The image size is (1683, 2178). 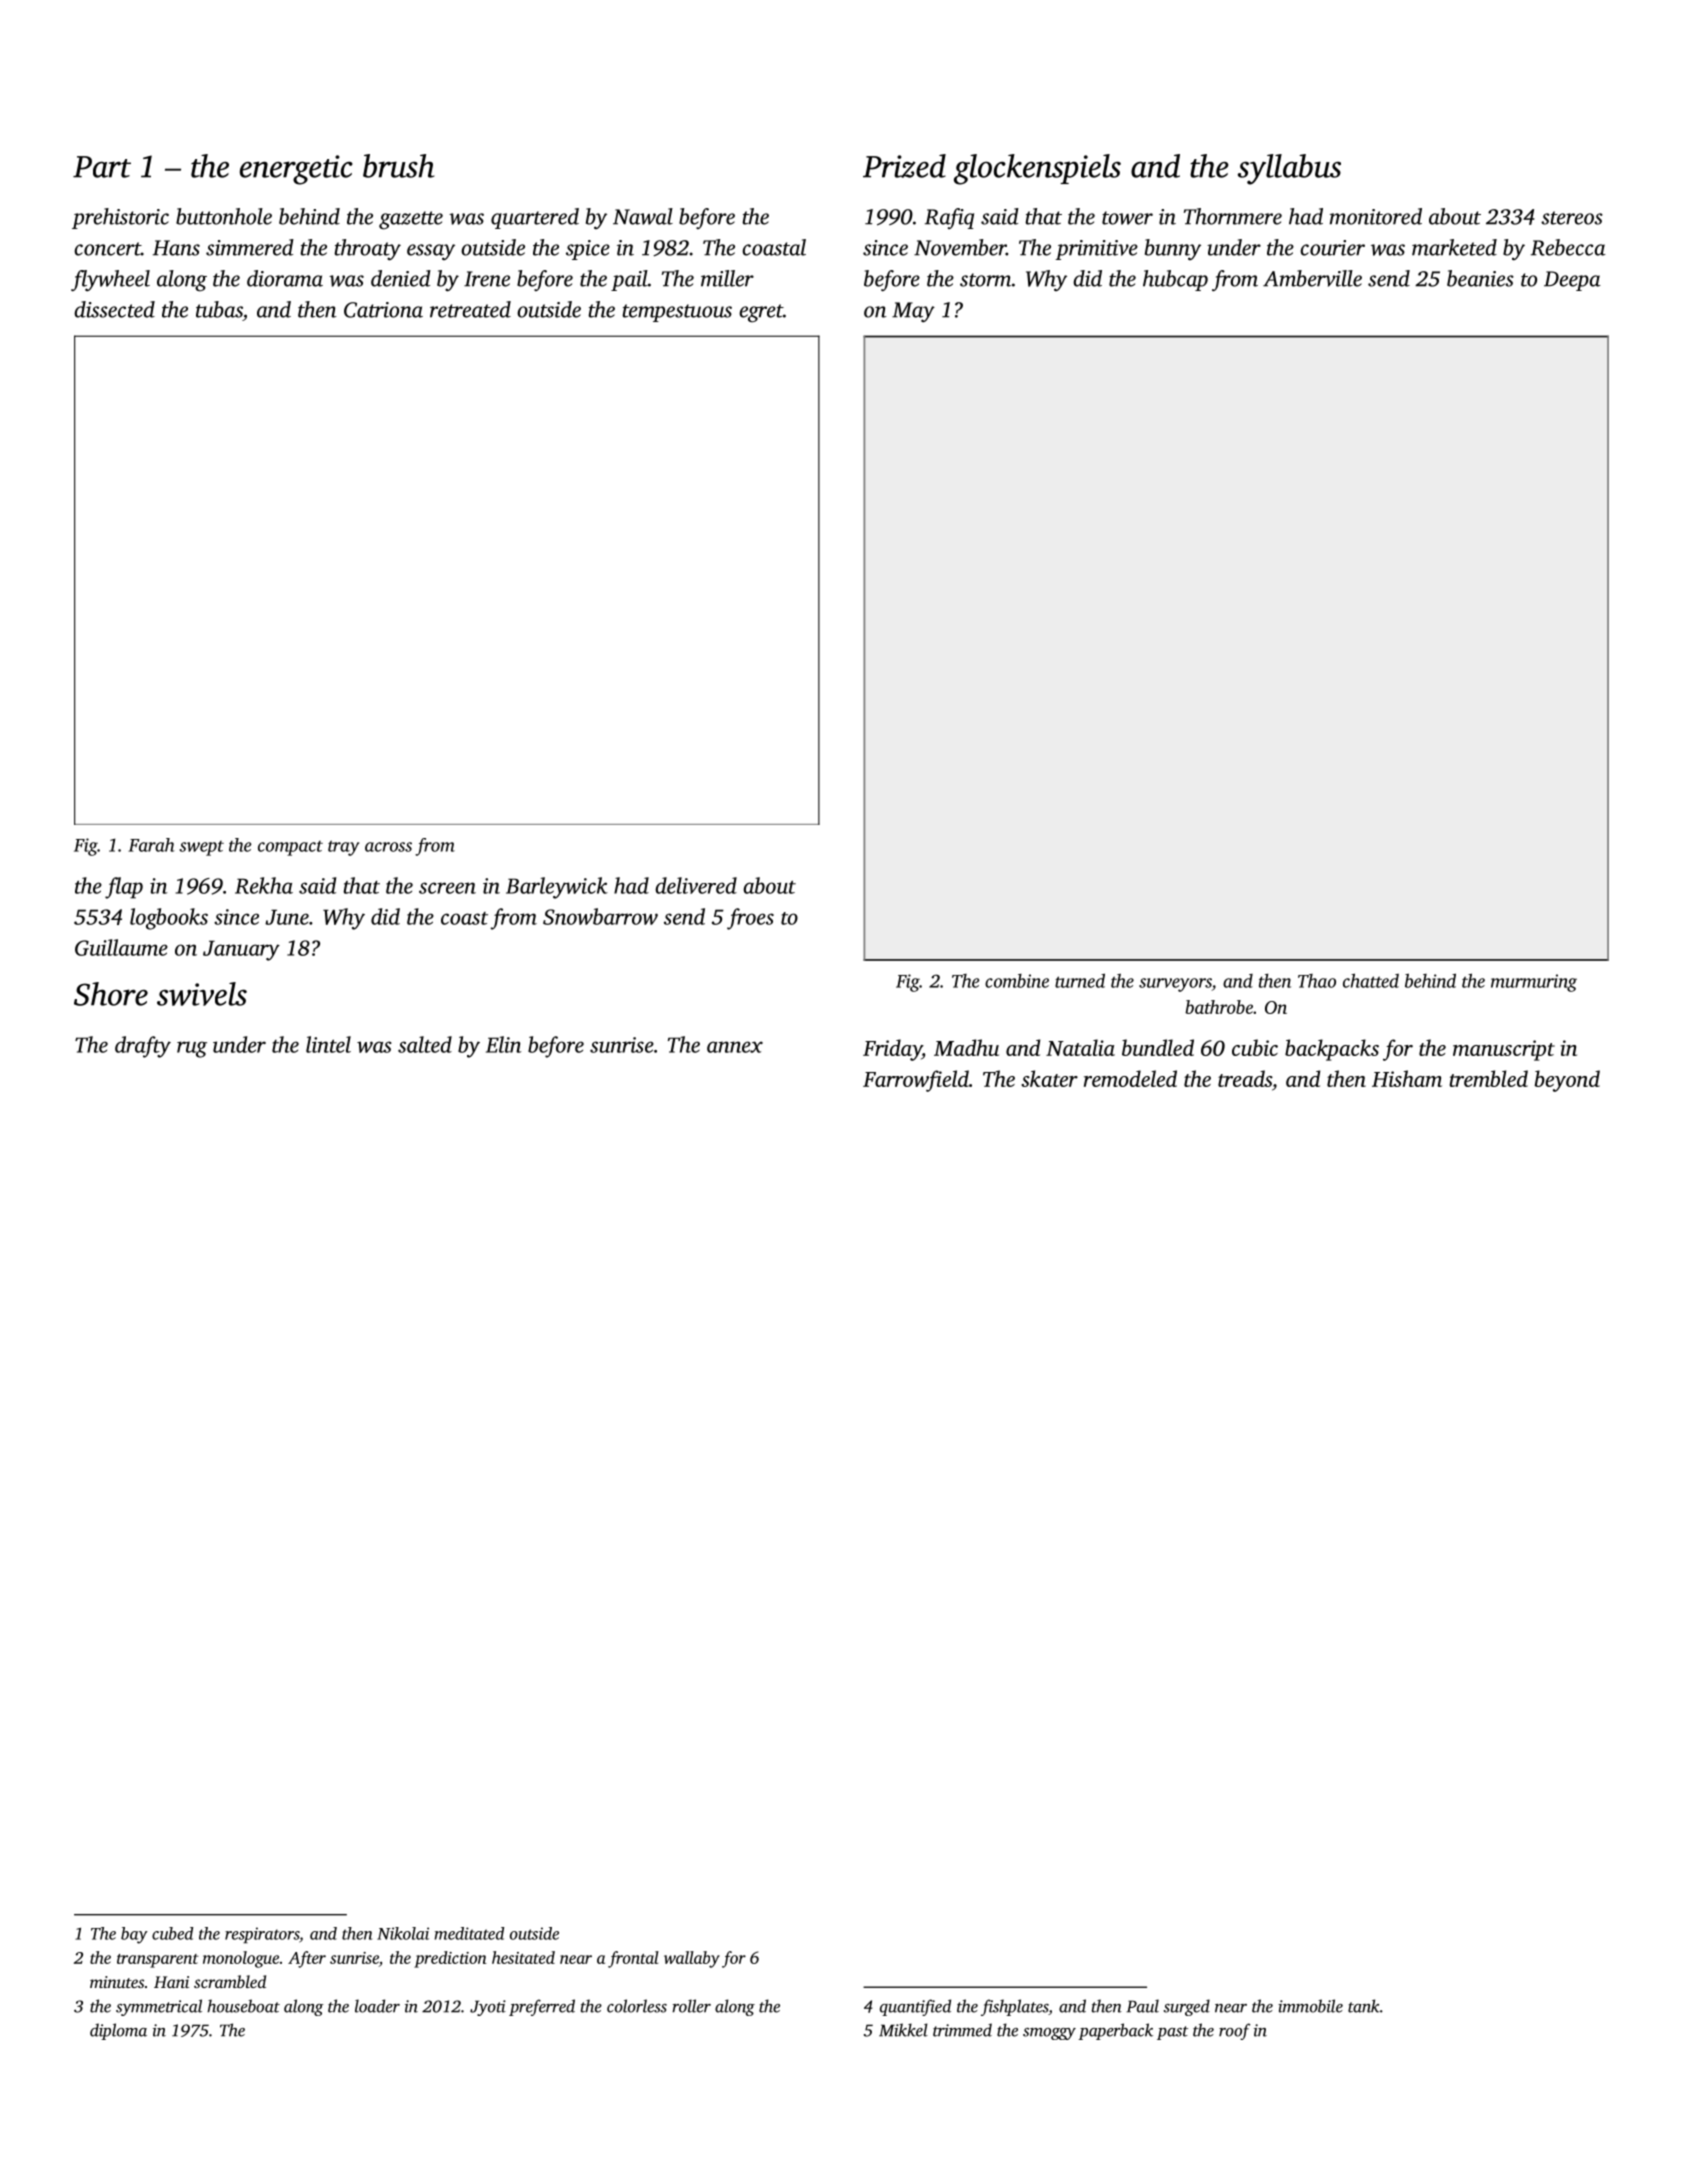 I want to click on tank, so click(x=1364, y=2006).
